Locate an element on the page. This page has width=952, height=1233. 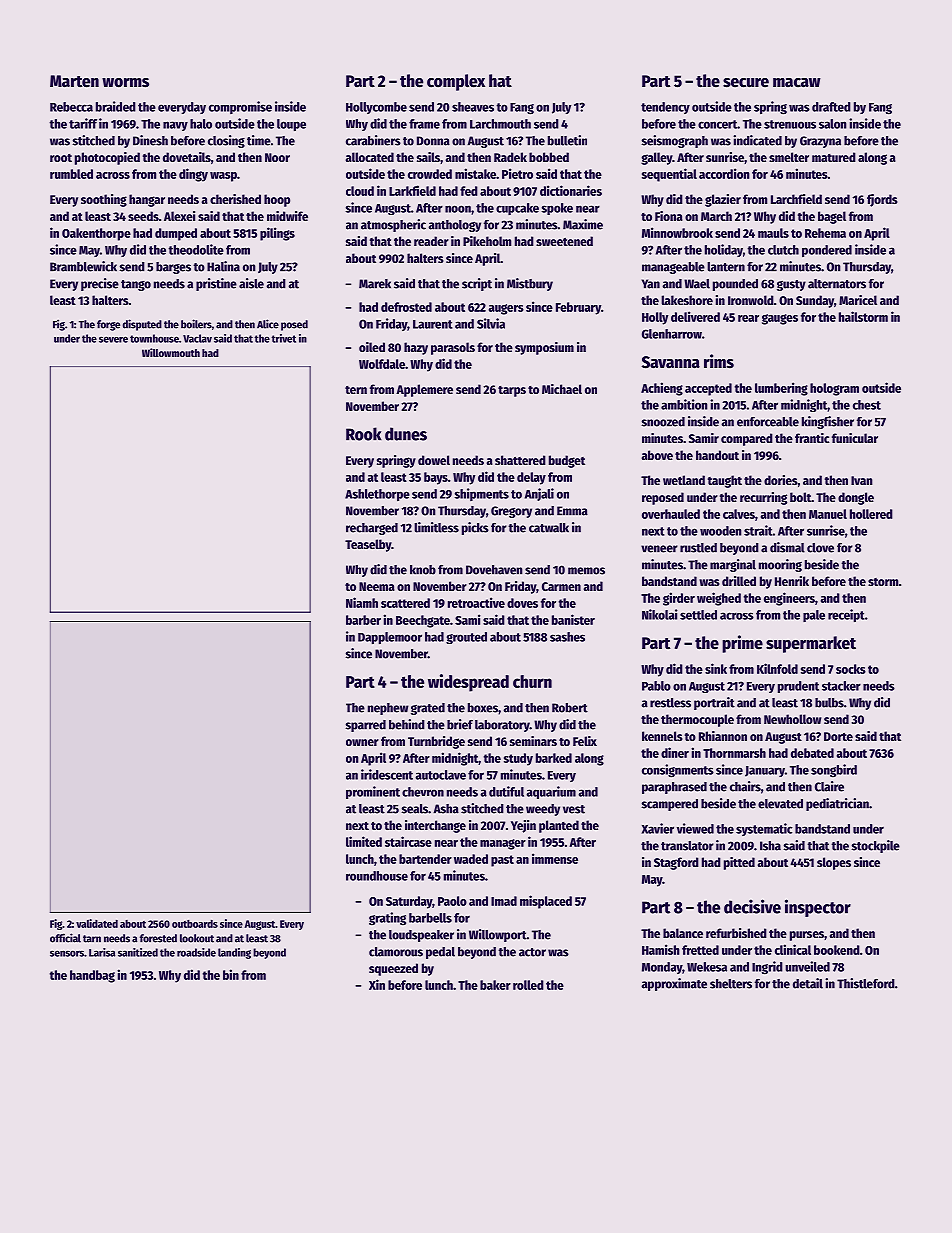
Xin is located at coordinates (377, 984).
